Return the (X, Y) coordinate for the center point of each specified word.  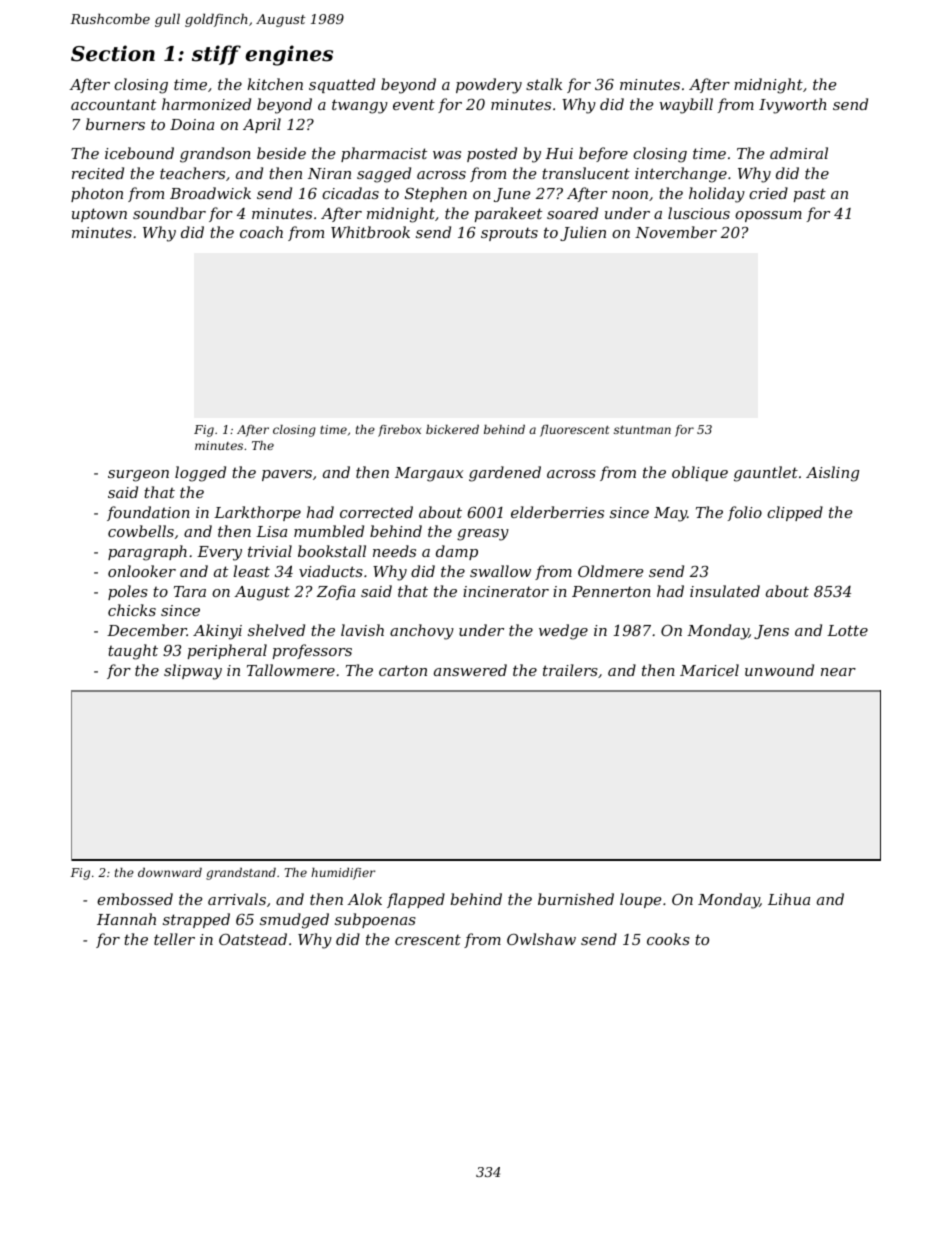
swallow (500, 571)
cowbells (141, 531)
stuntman (642, 430)
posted (492, 154)
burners (115, 124)
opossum (768, 216)
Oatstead (253, 939)
